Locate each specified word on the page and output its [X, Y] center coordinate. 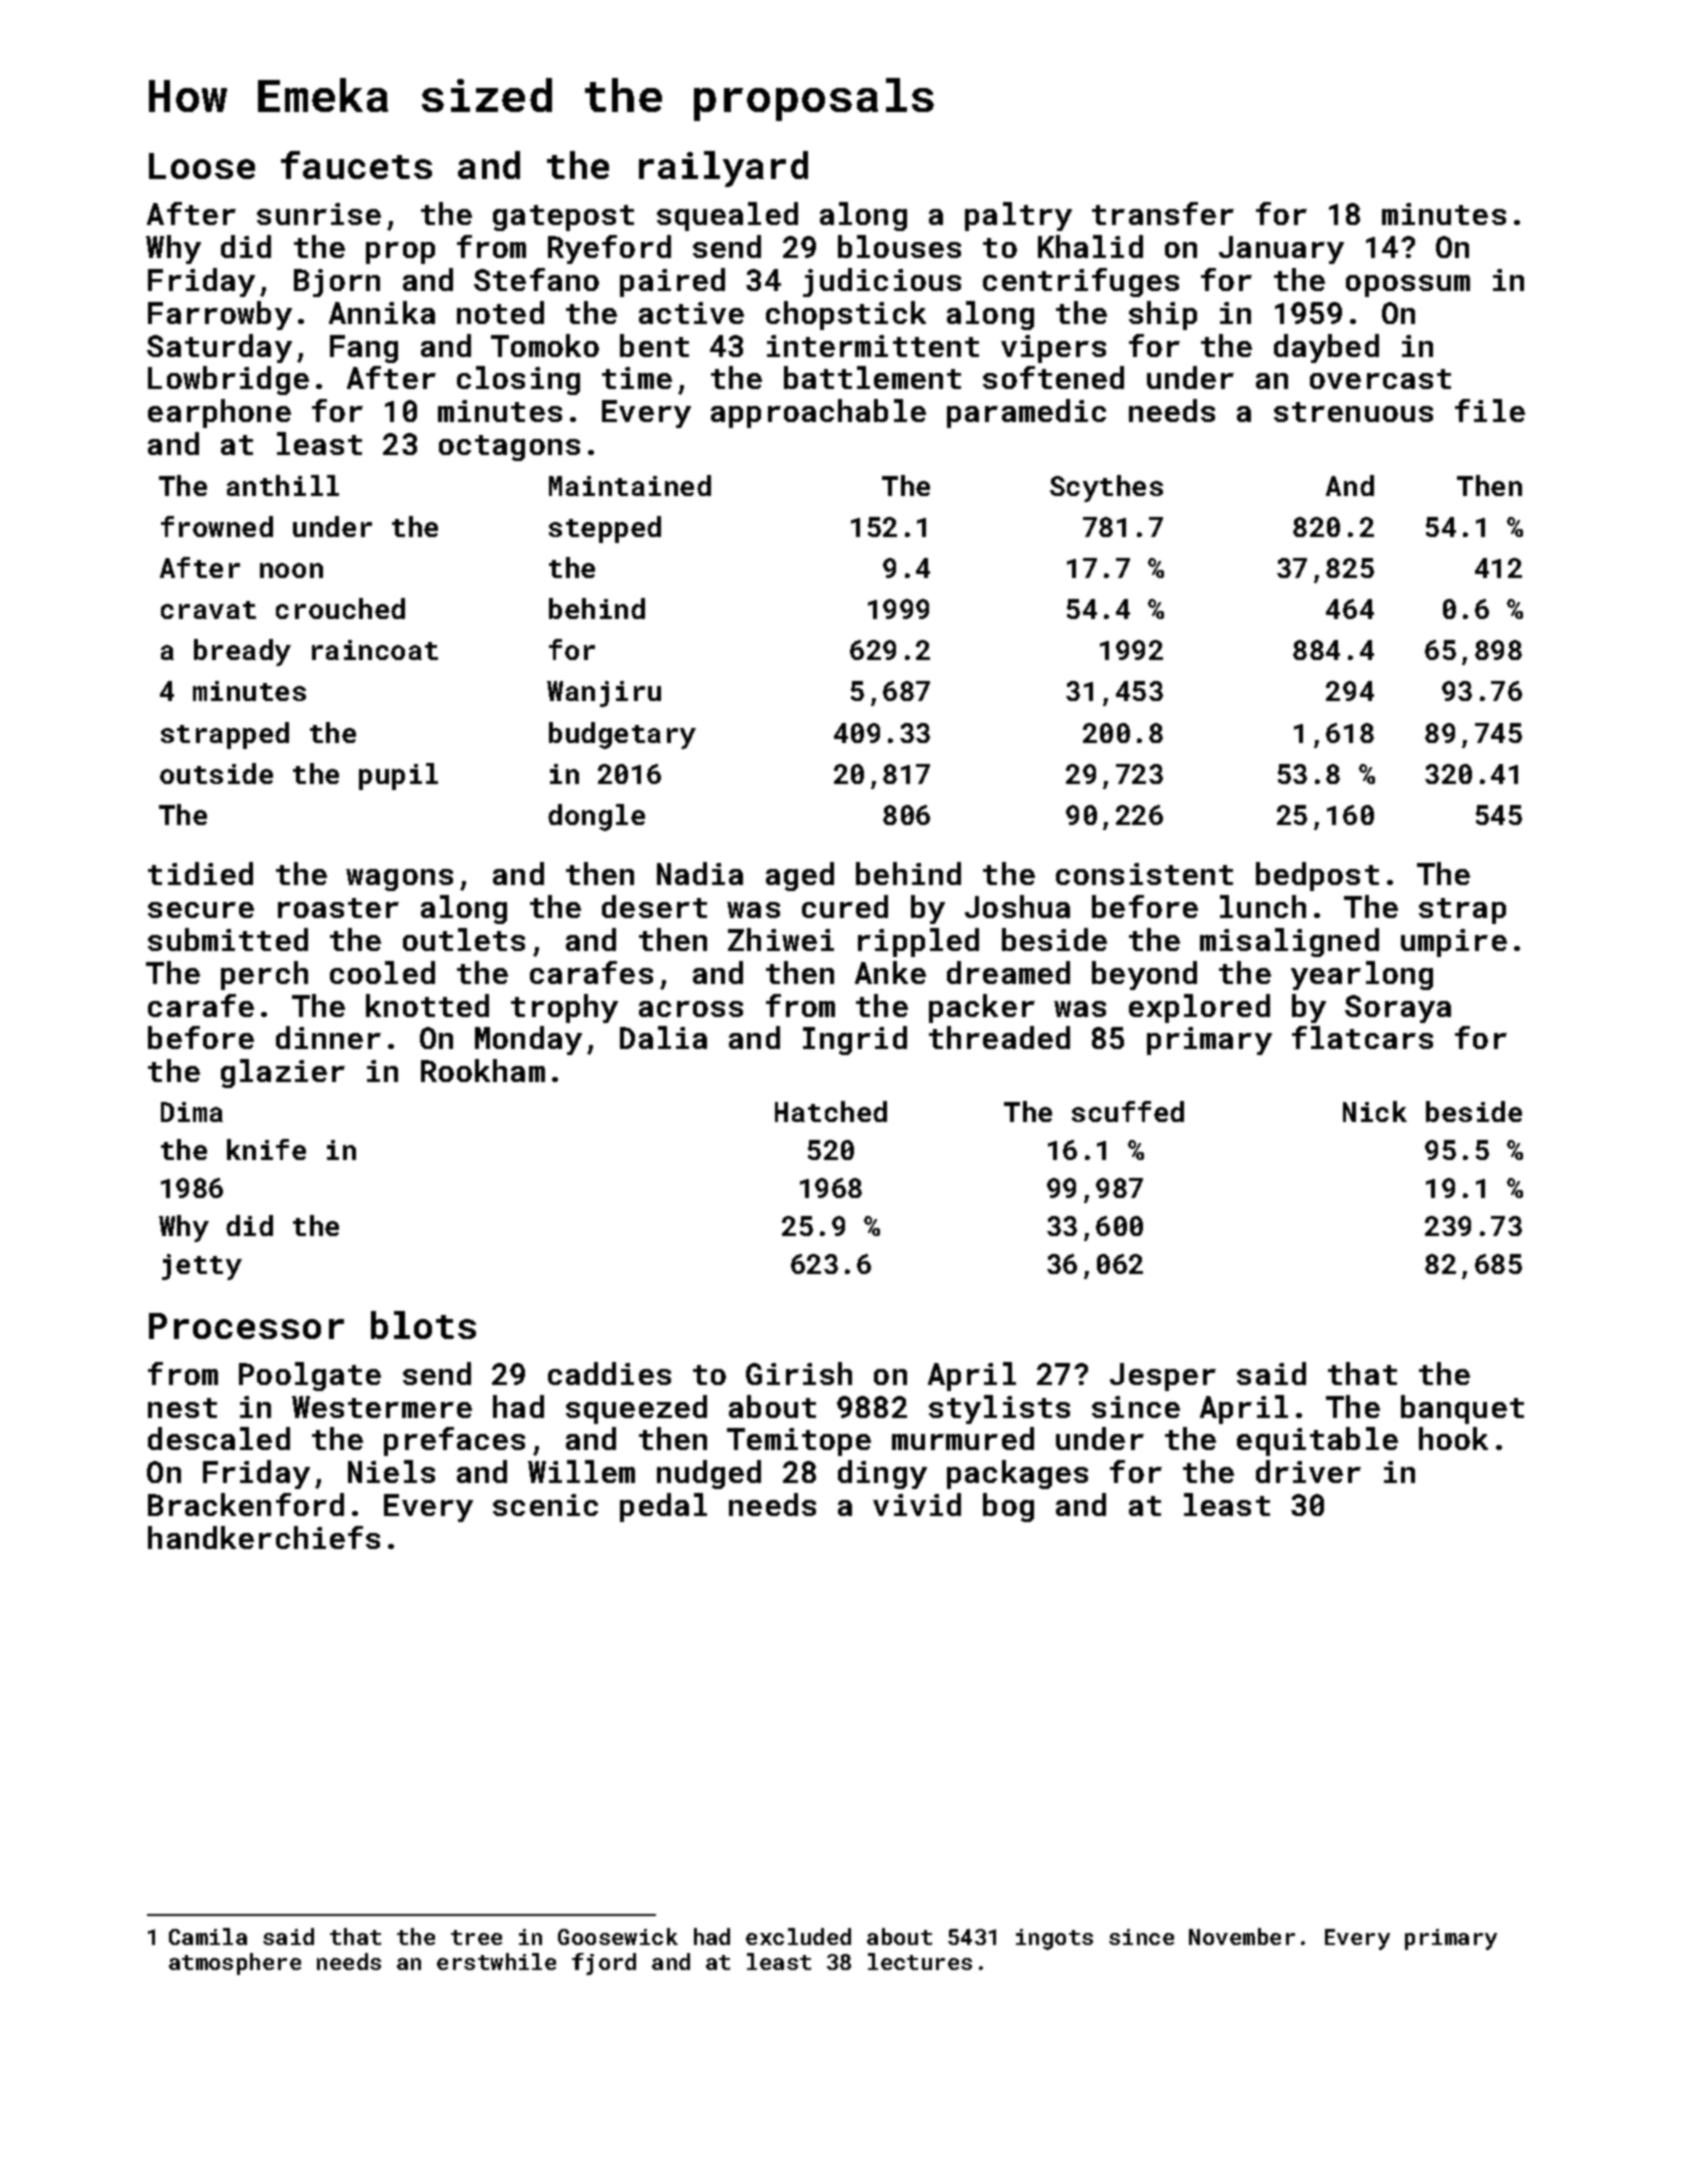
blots [423, 1325]
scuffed [1128, 1111]
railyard [723, 169]
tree [476, 1937]
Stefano [536, 279]
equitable [1317, 1441]
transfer [1163, 213]
